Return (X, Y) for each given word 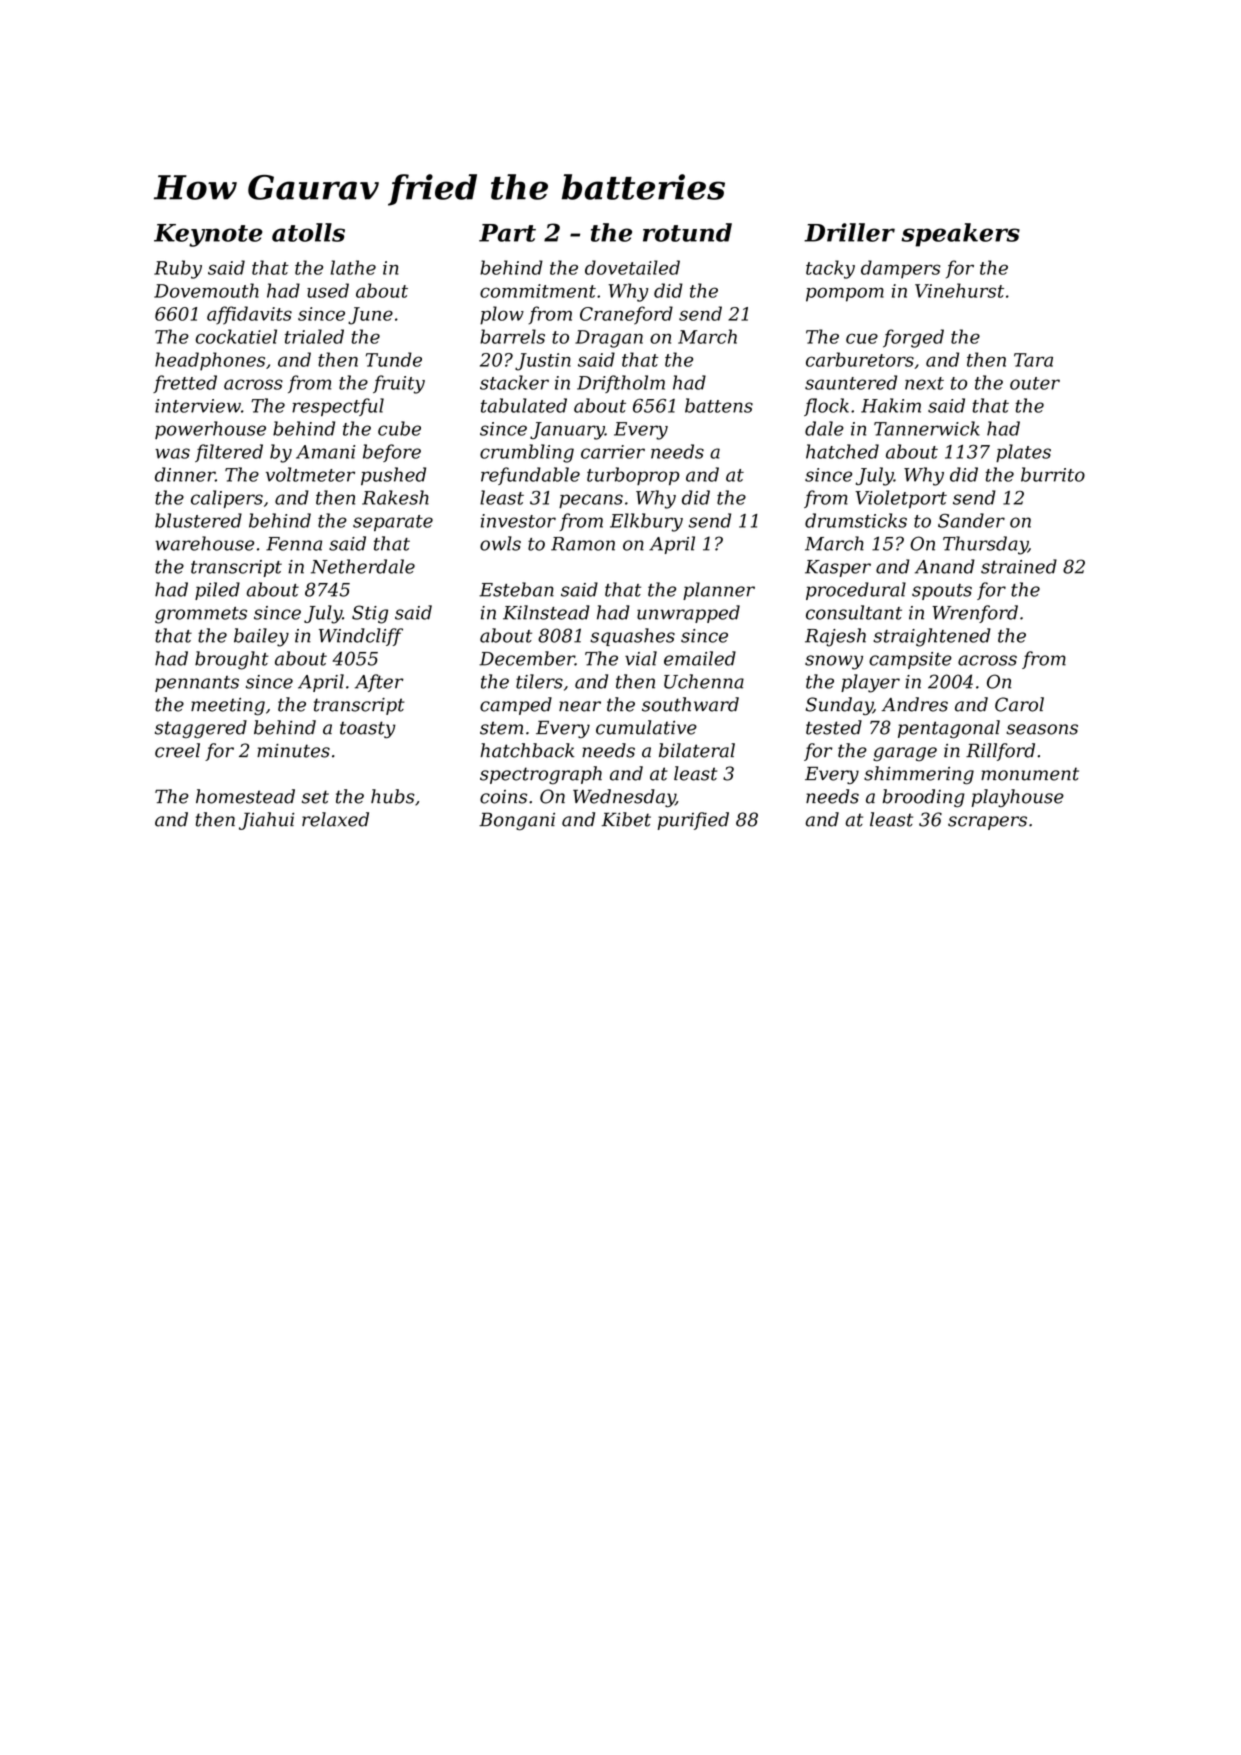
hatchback (527, 750)
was (172, 453)
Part (507, 233)
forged (913, 338)
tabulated (524, 405)
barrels (512, 336)
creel (177, 750)
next (924, 383)
